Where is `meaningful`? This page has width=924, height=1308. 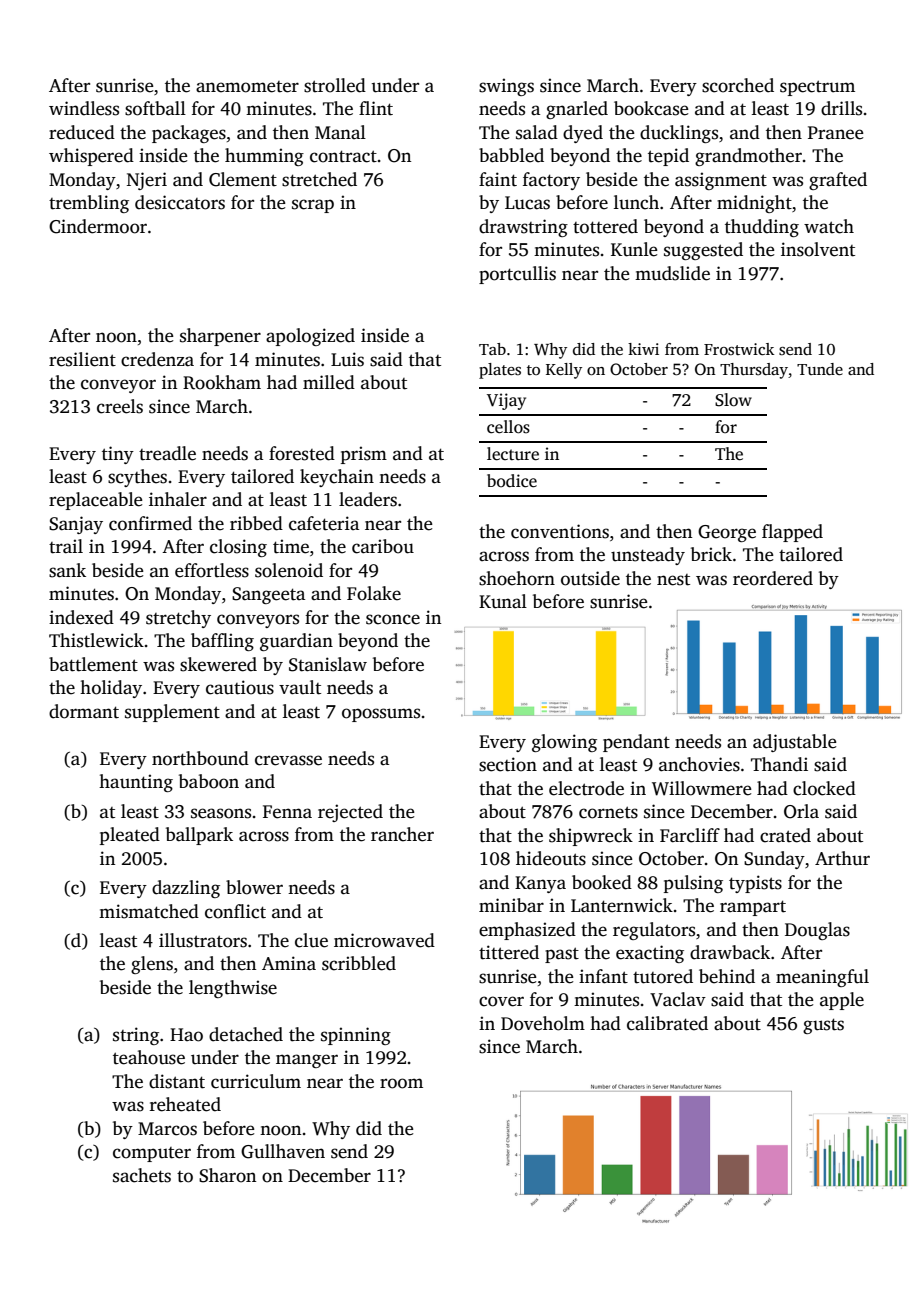
meaningful is located at coordinates (822, 978).
